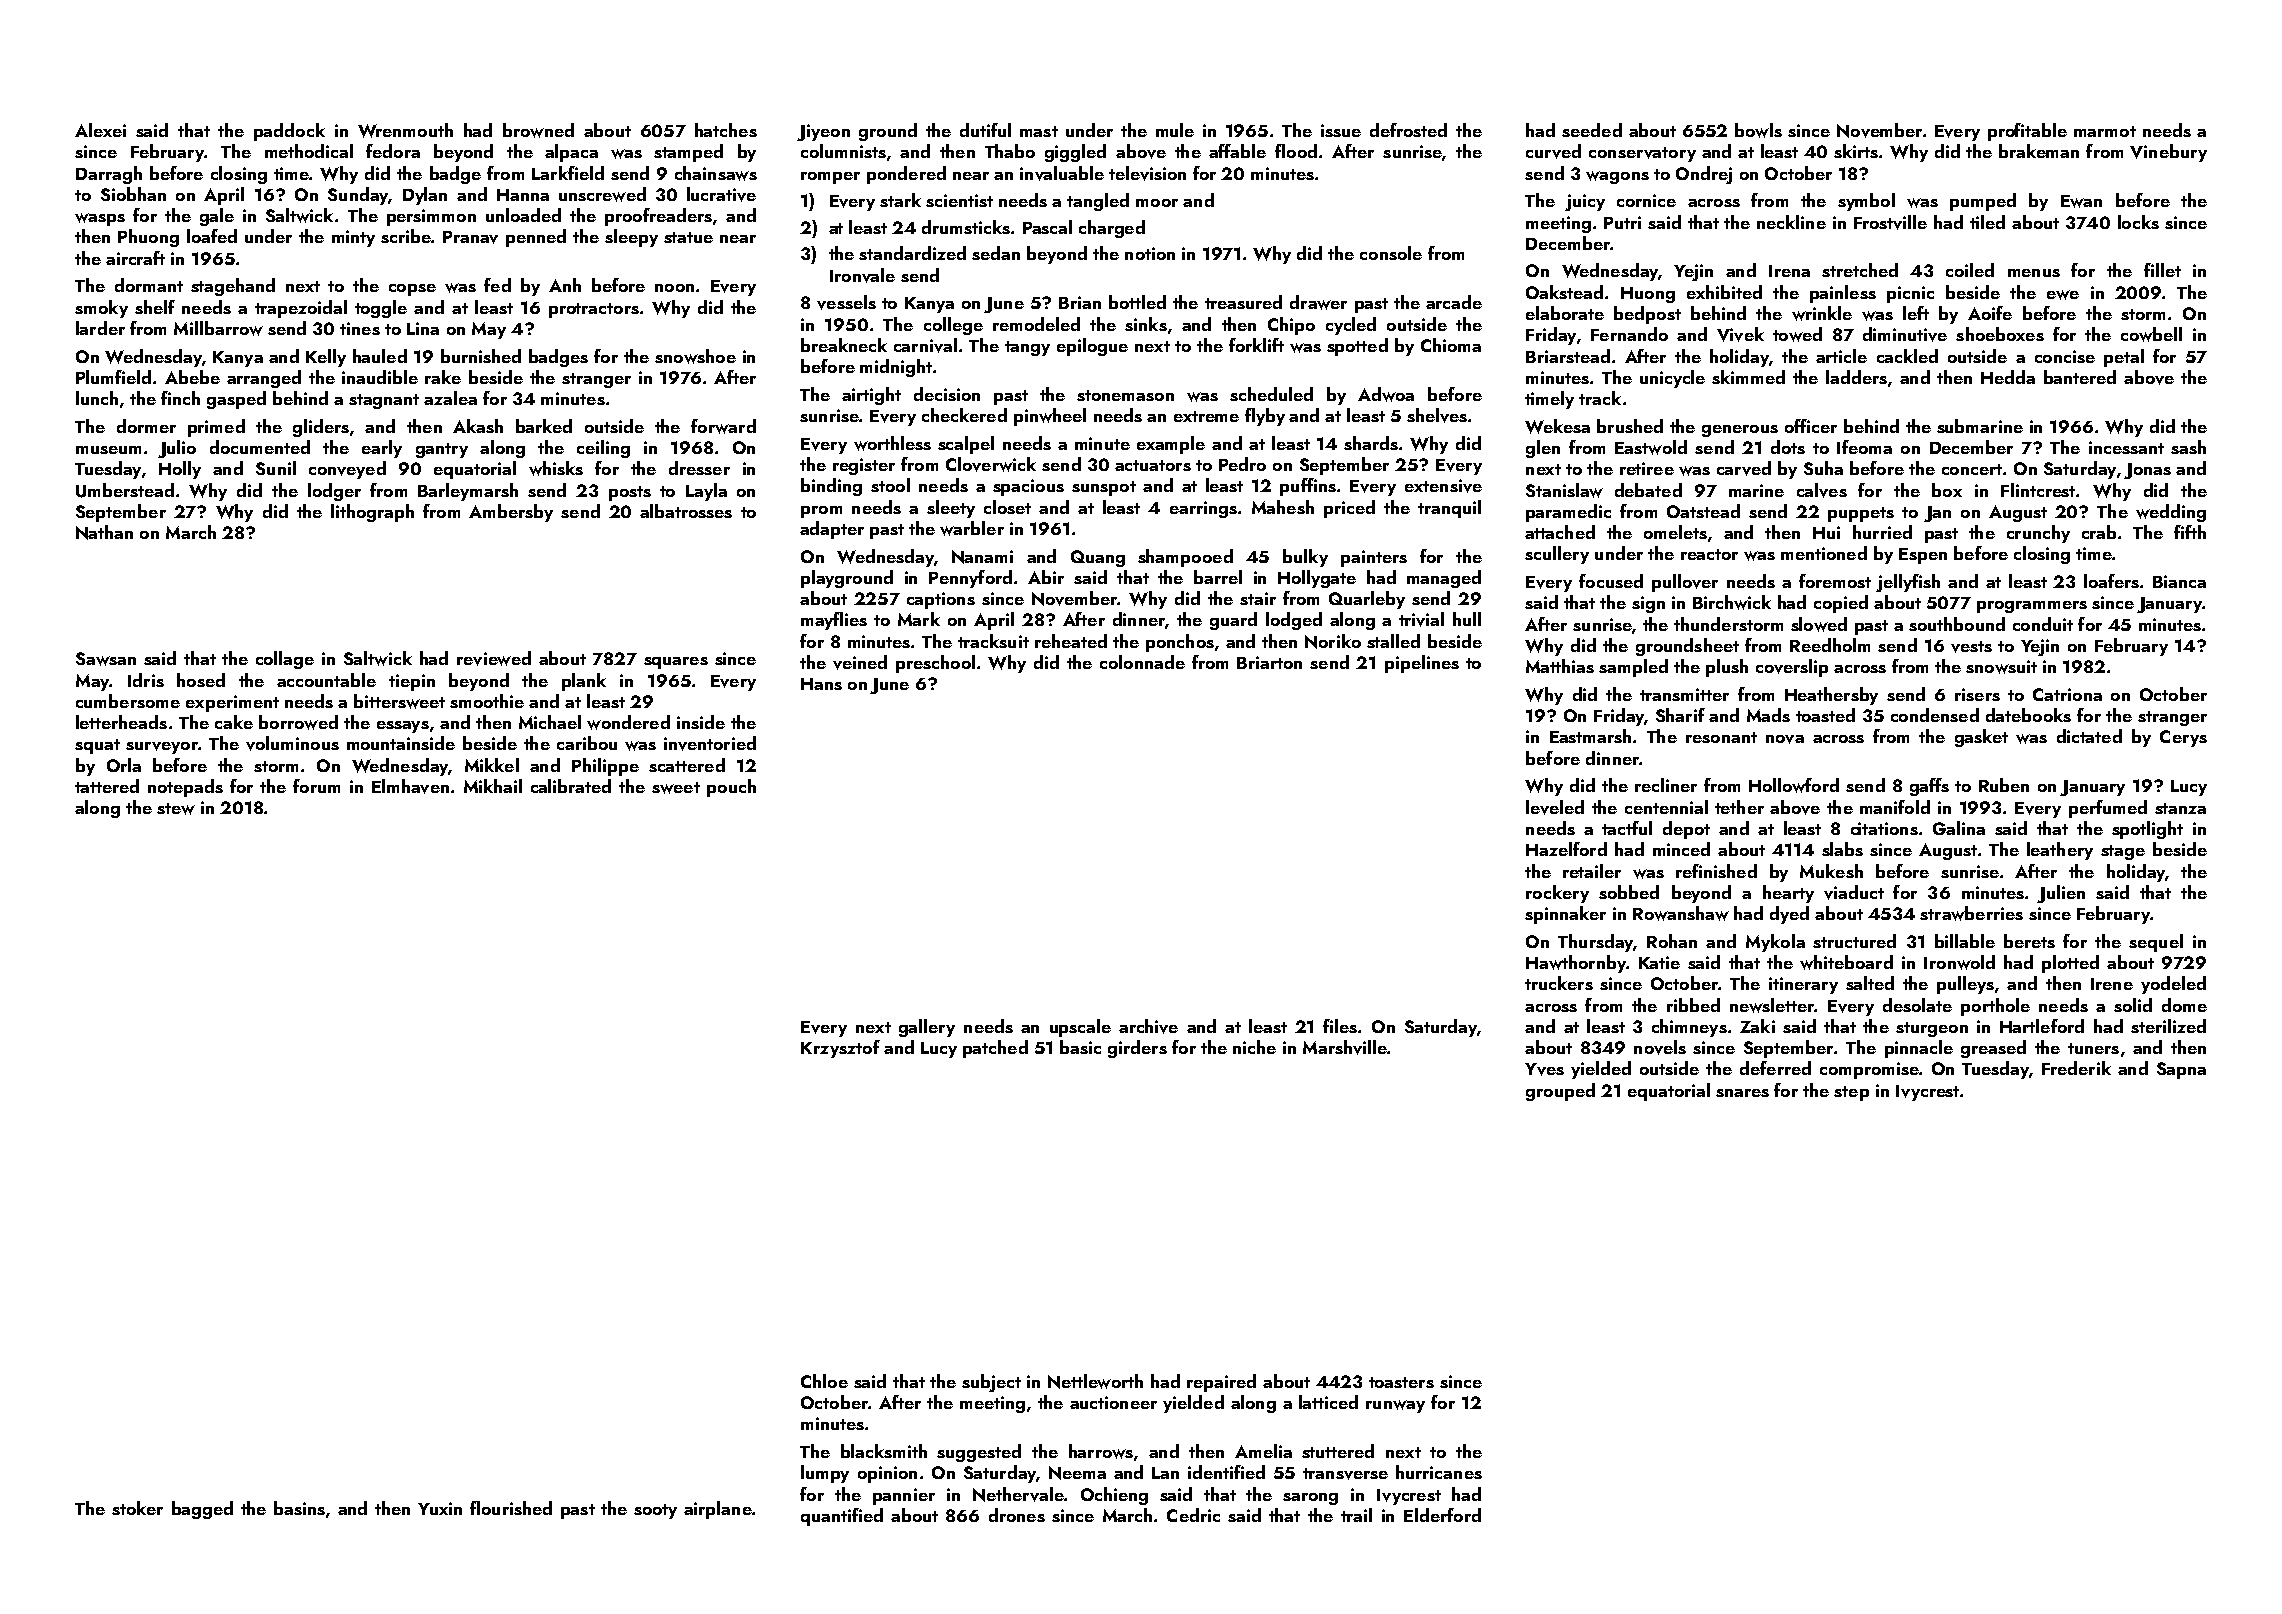  What do you see at coordinates (1401, 1382) in the document?
I see `toasters` at bounding box center [1401, 1382].
